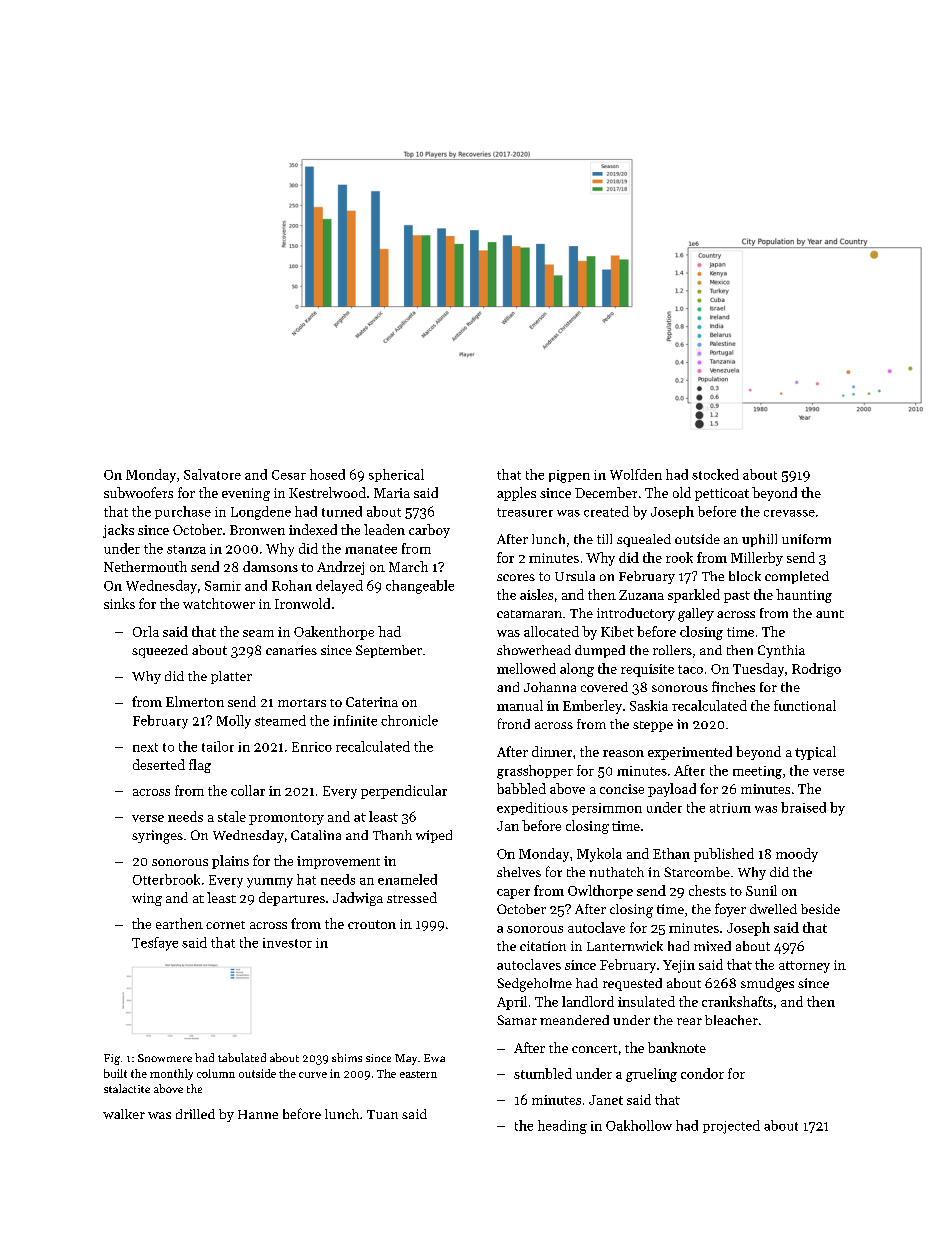  What do you see at coordinates (355, 720) in the page?
I see `infinite` at bounding box center [355, 720].
